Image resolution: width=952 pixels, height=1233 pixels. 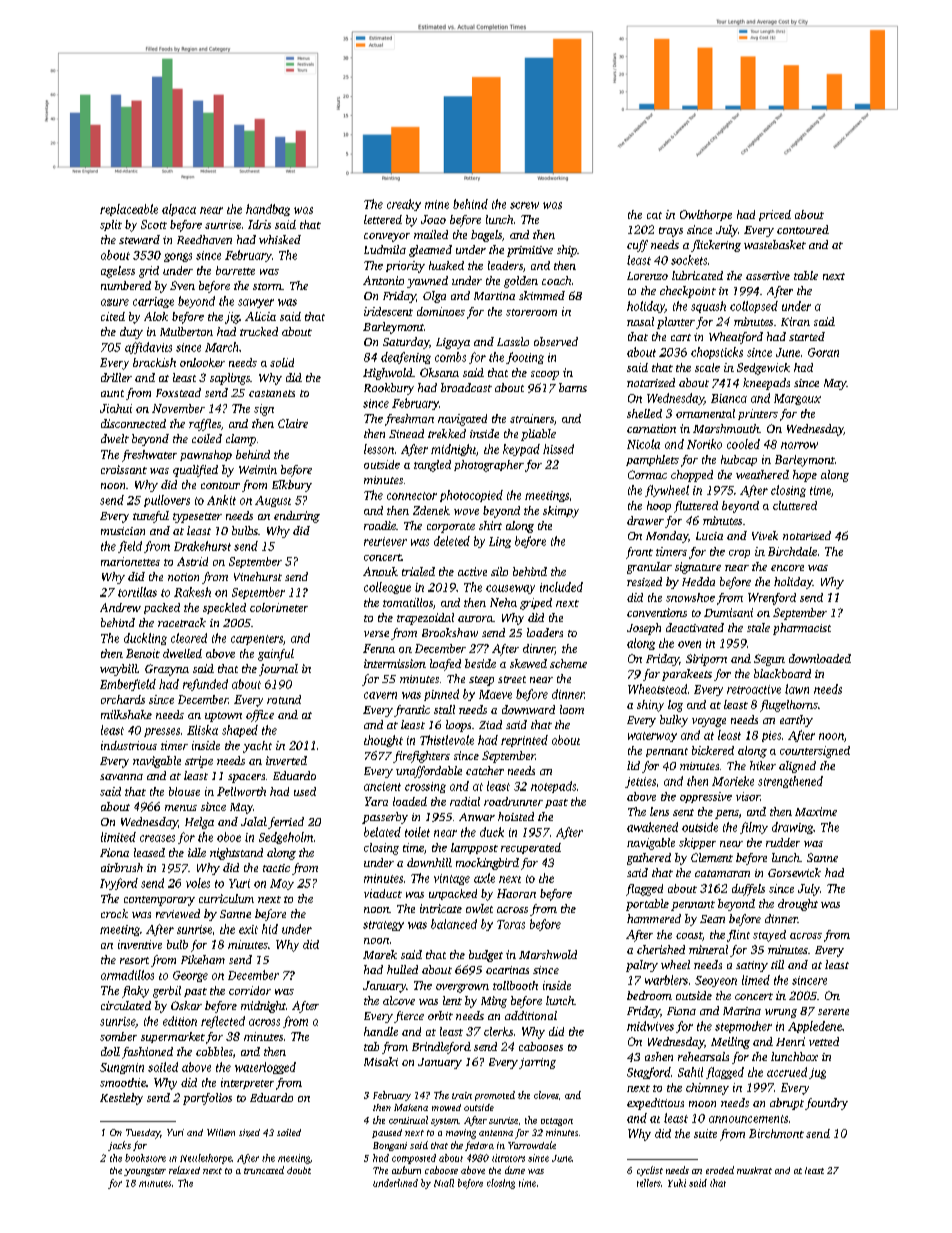 What do you see at coordinates (709, 536) in the document?
I see `Lucia` at bounding box center [709, 536].
